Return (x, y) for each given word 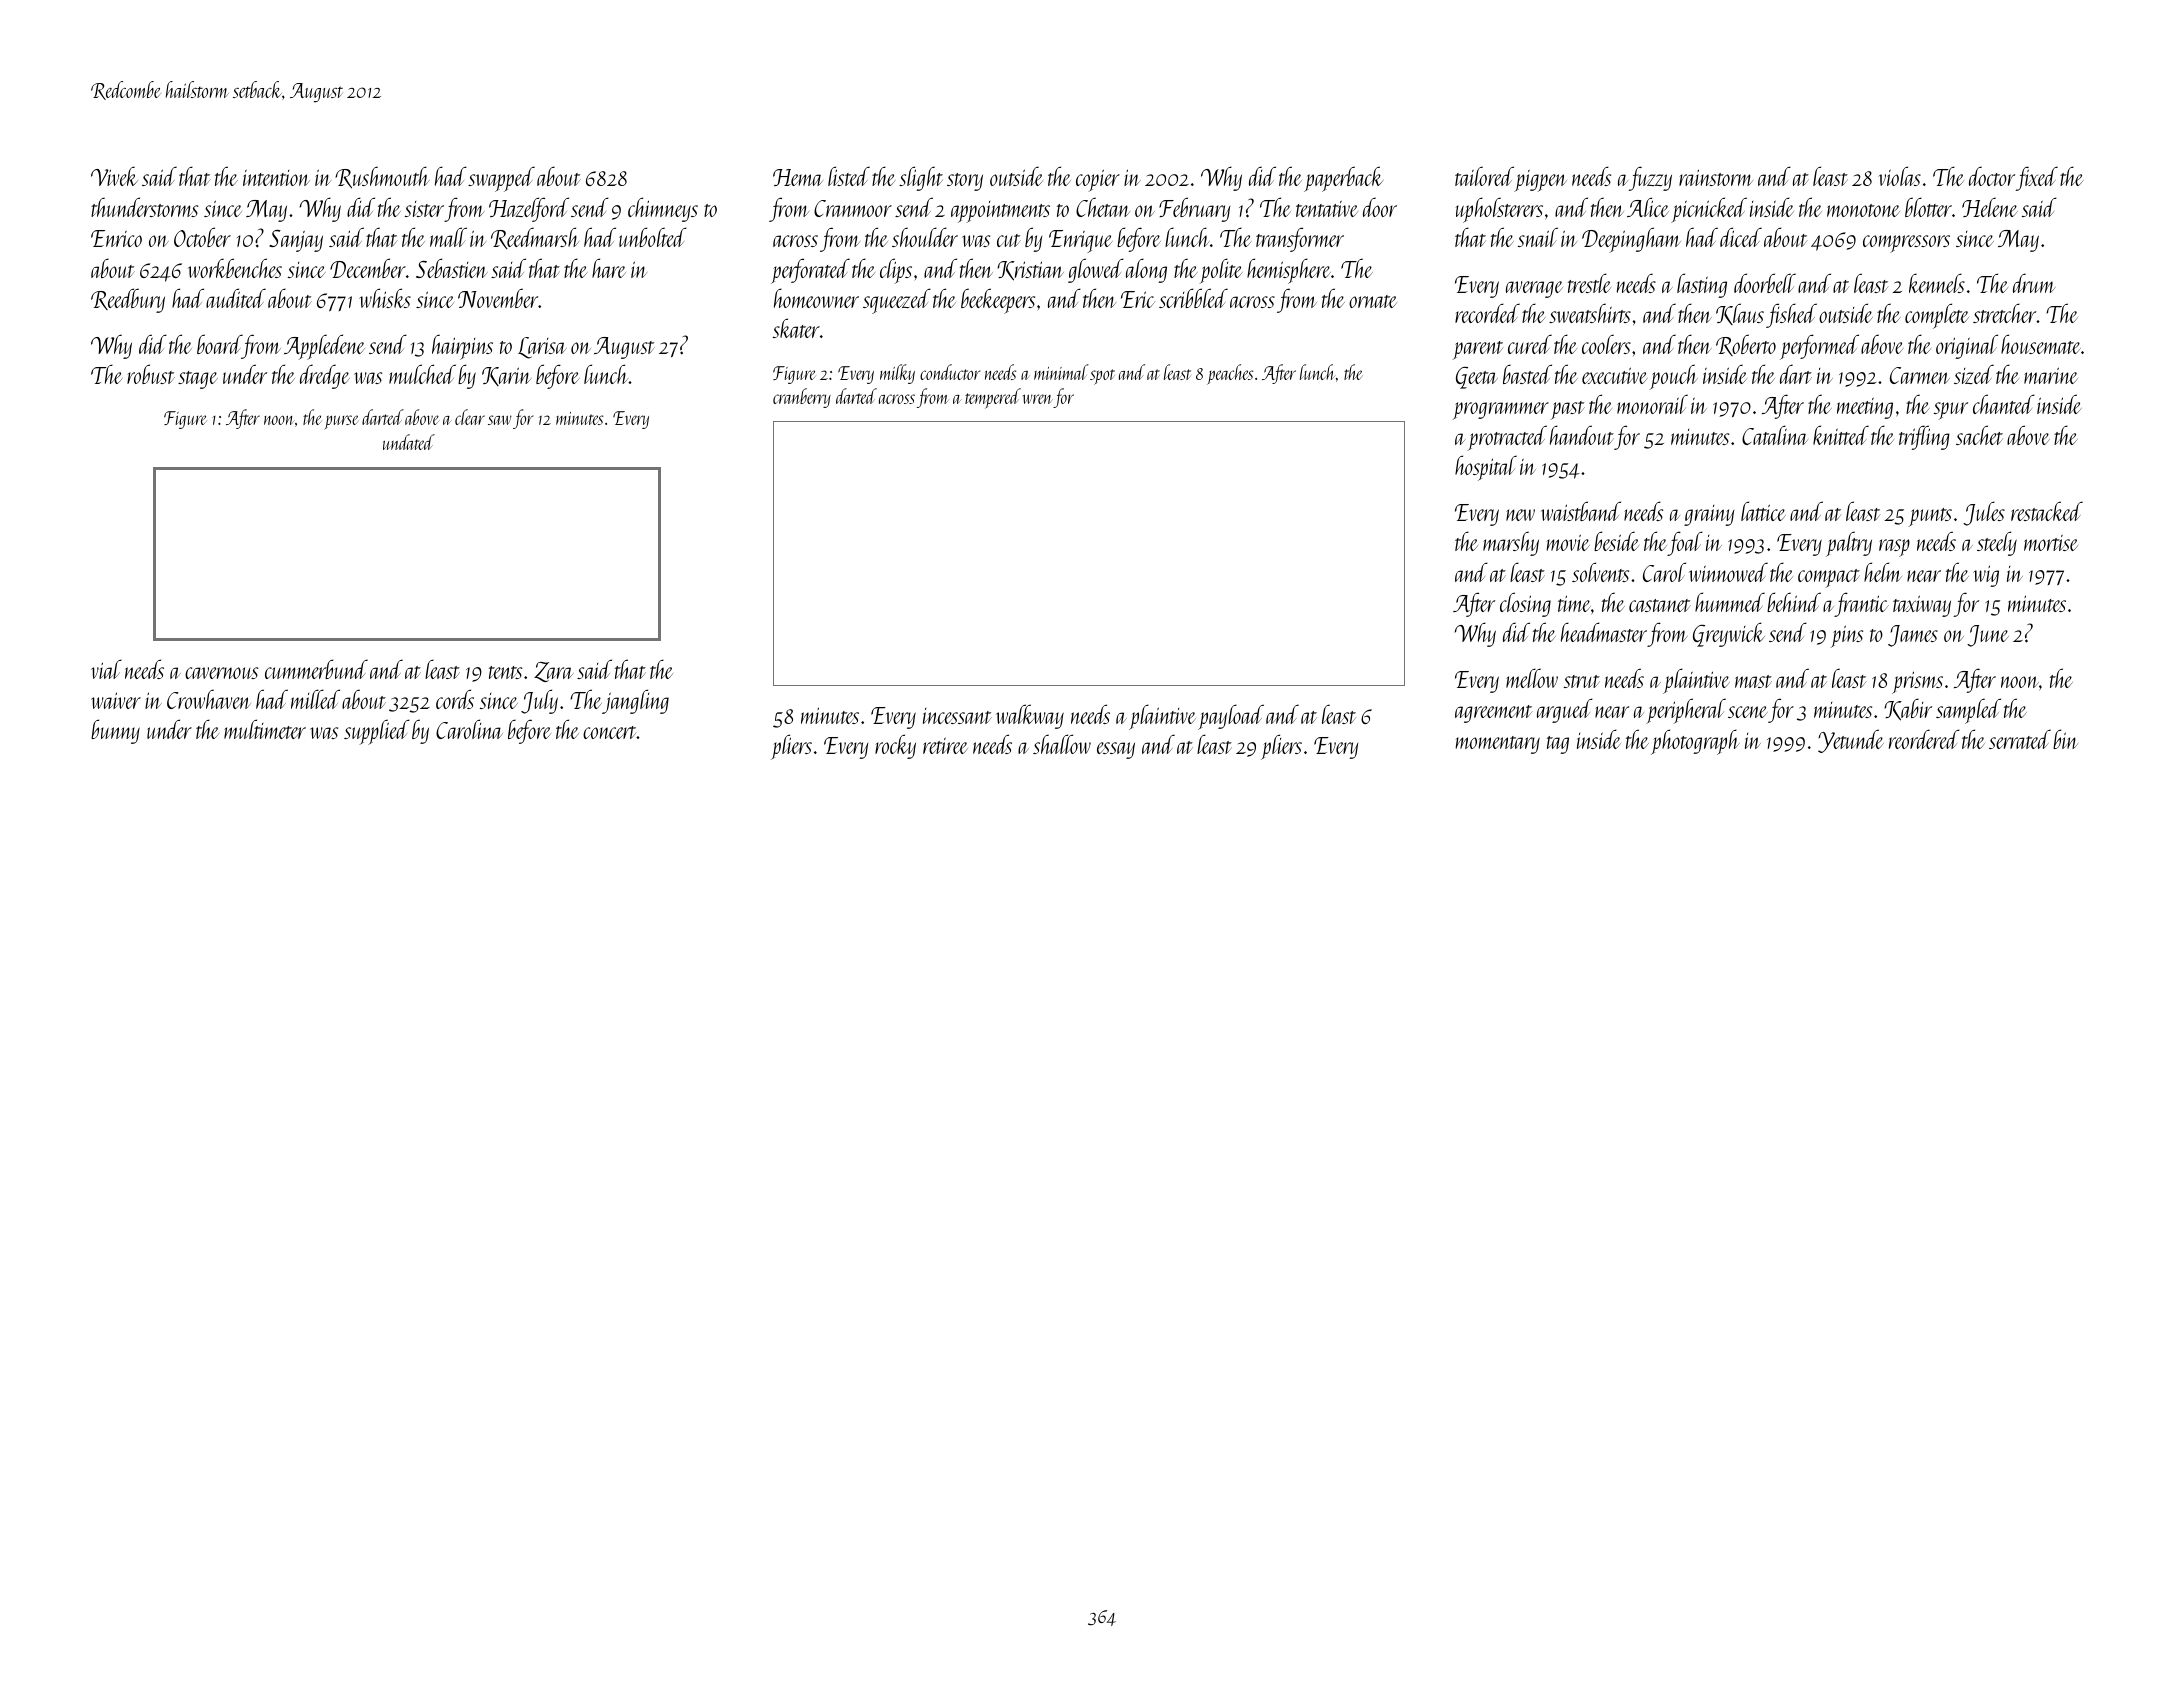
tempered (993, 398)
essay (1116, 750)
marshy (1511, 543)
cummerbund (316, 669)
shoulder (925, 237)
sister (424, 209)
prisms (1917, 682)
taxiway (1922, 606)
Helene (1990, 207)
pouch (1674, 377)
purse (341, 422)
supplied (377, 732)
